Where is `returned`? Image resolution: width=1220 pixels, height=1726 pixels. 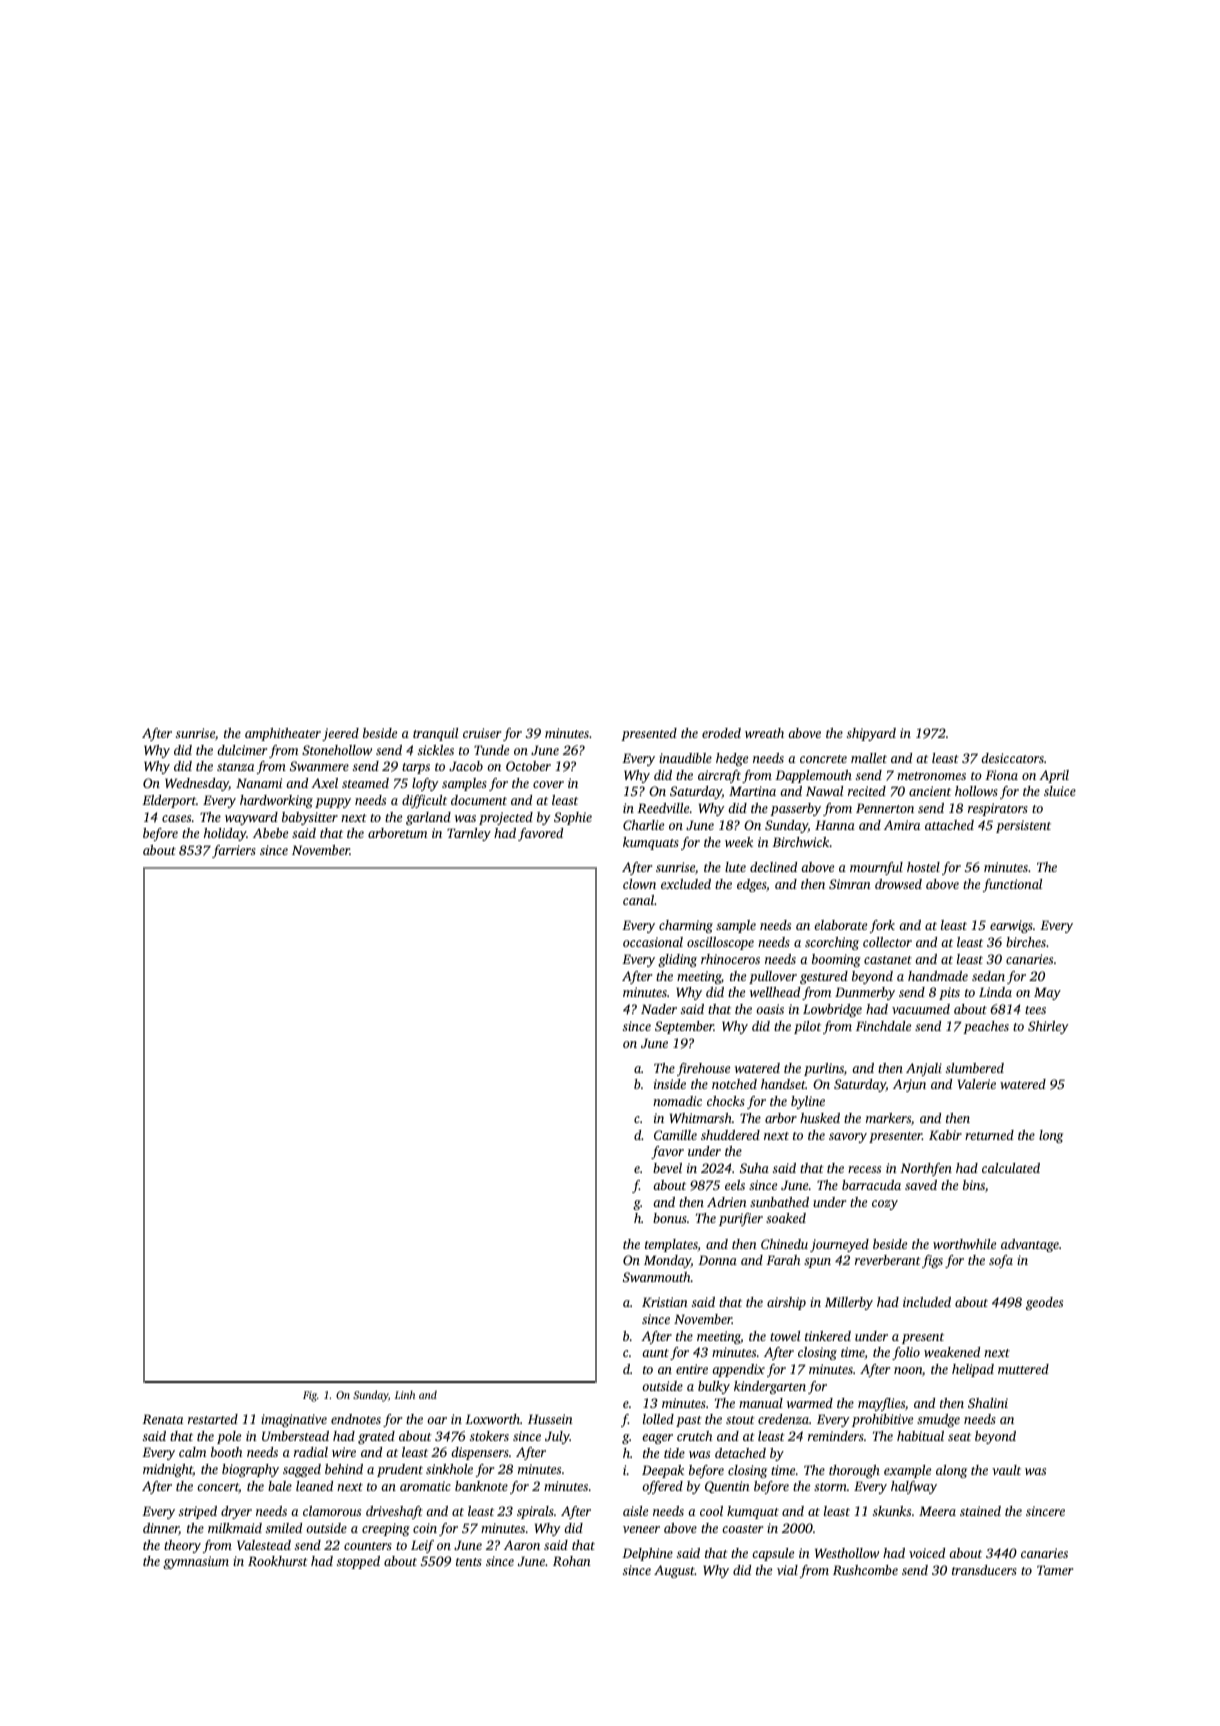
returned is located at coordinates (989, 1135).
